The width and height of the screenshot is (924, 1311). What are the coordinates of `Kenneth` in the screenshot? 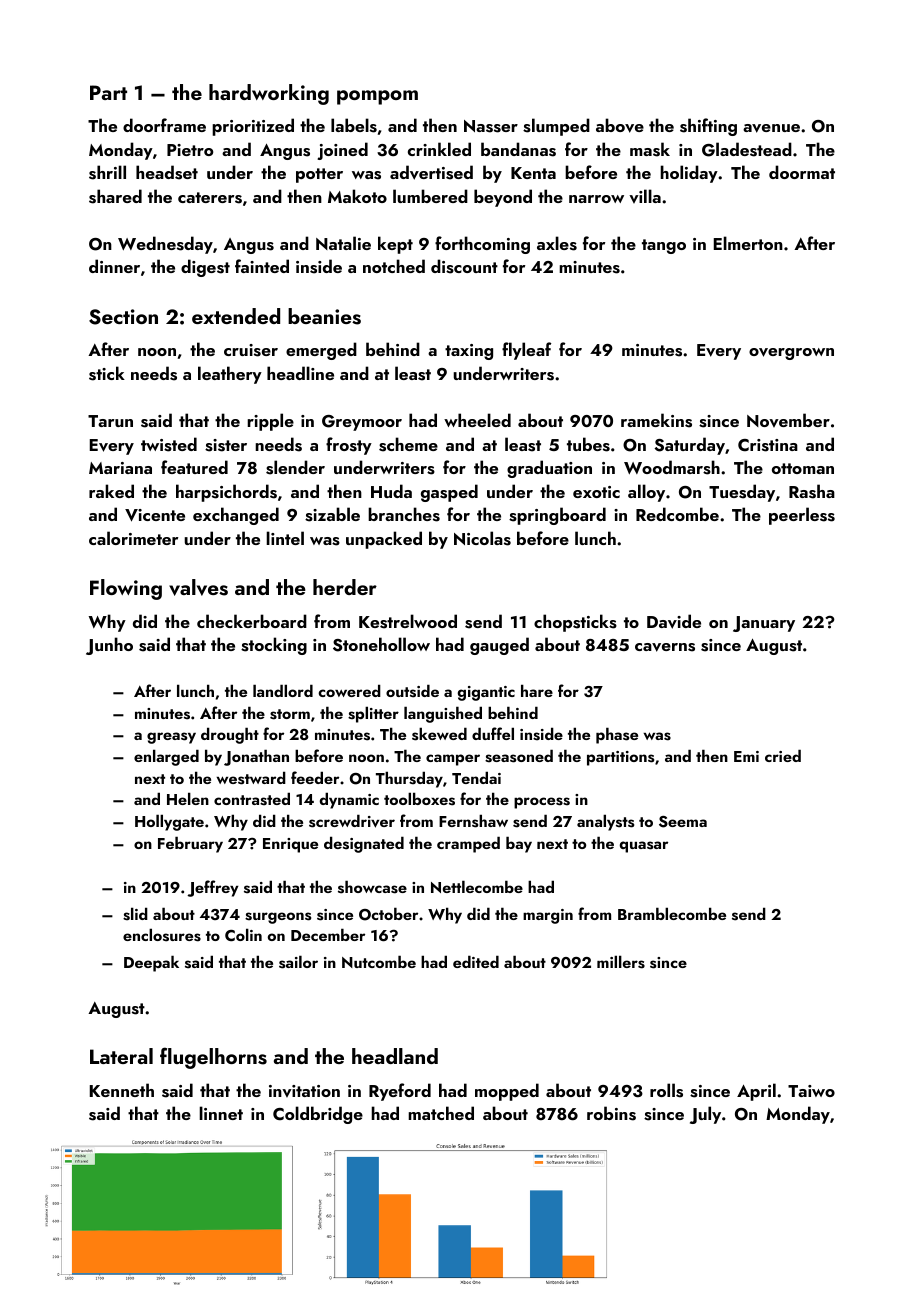 It's located at (122, 1090).
